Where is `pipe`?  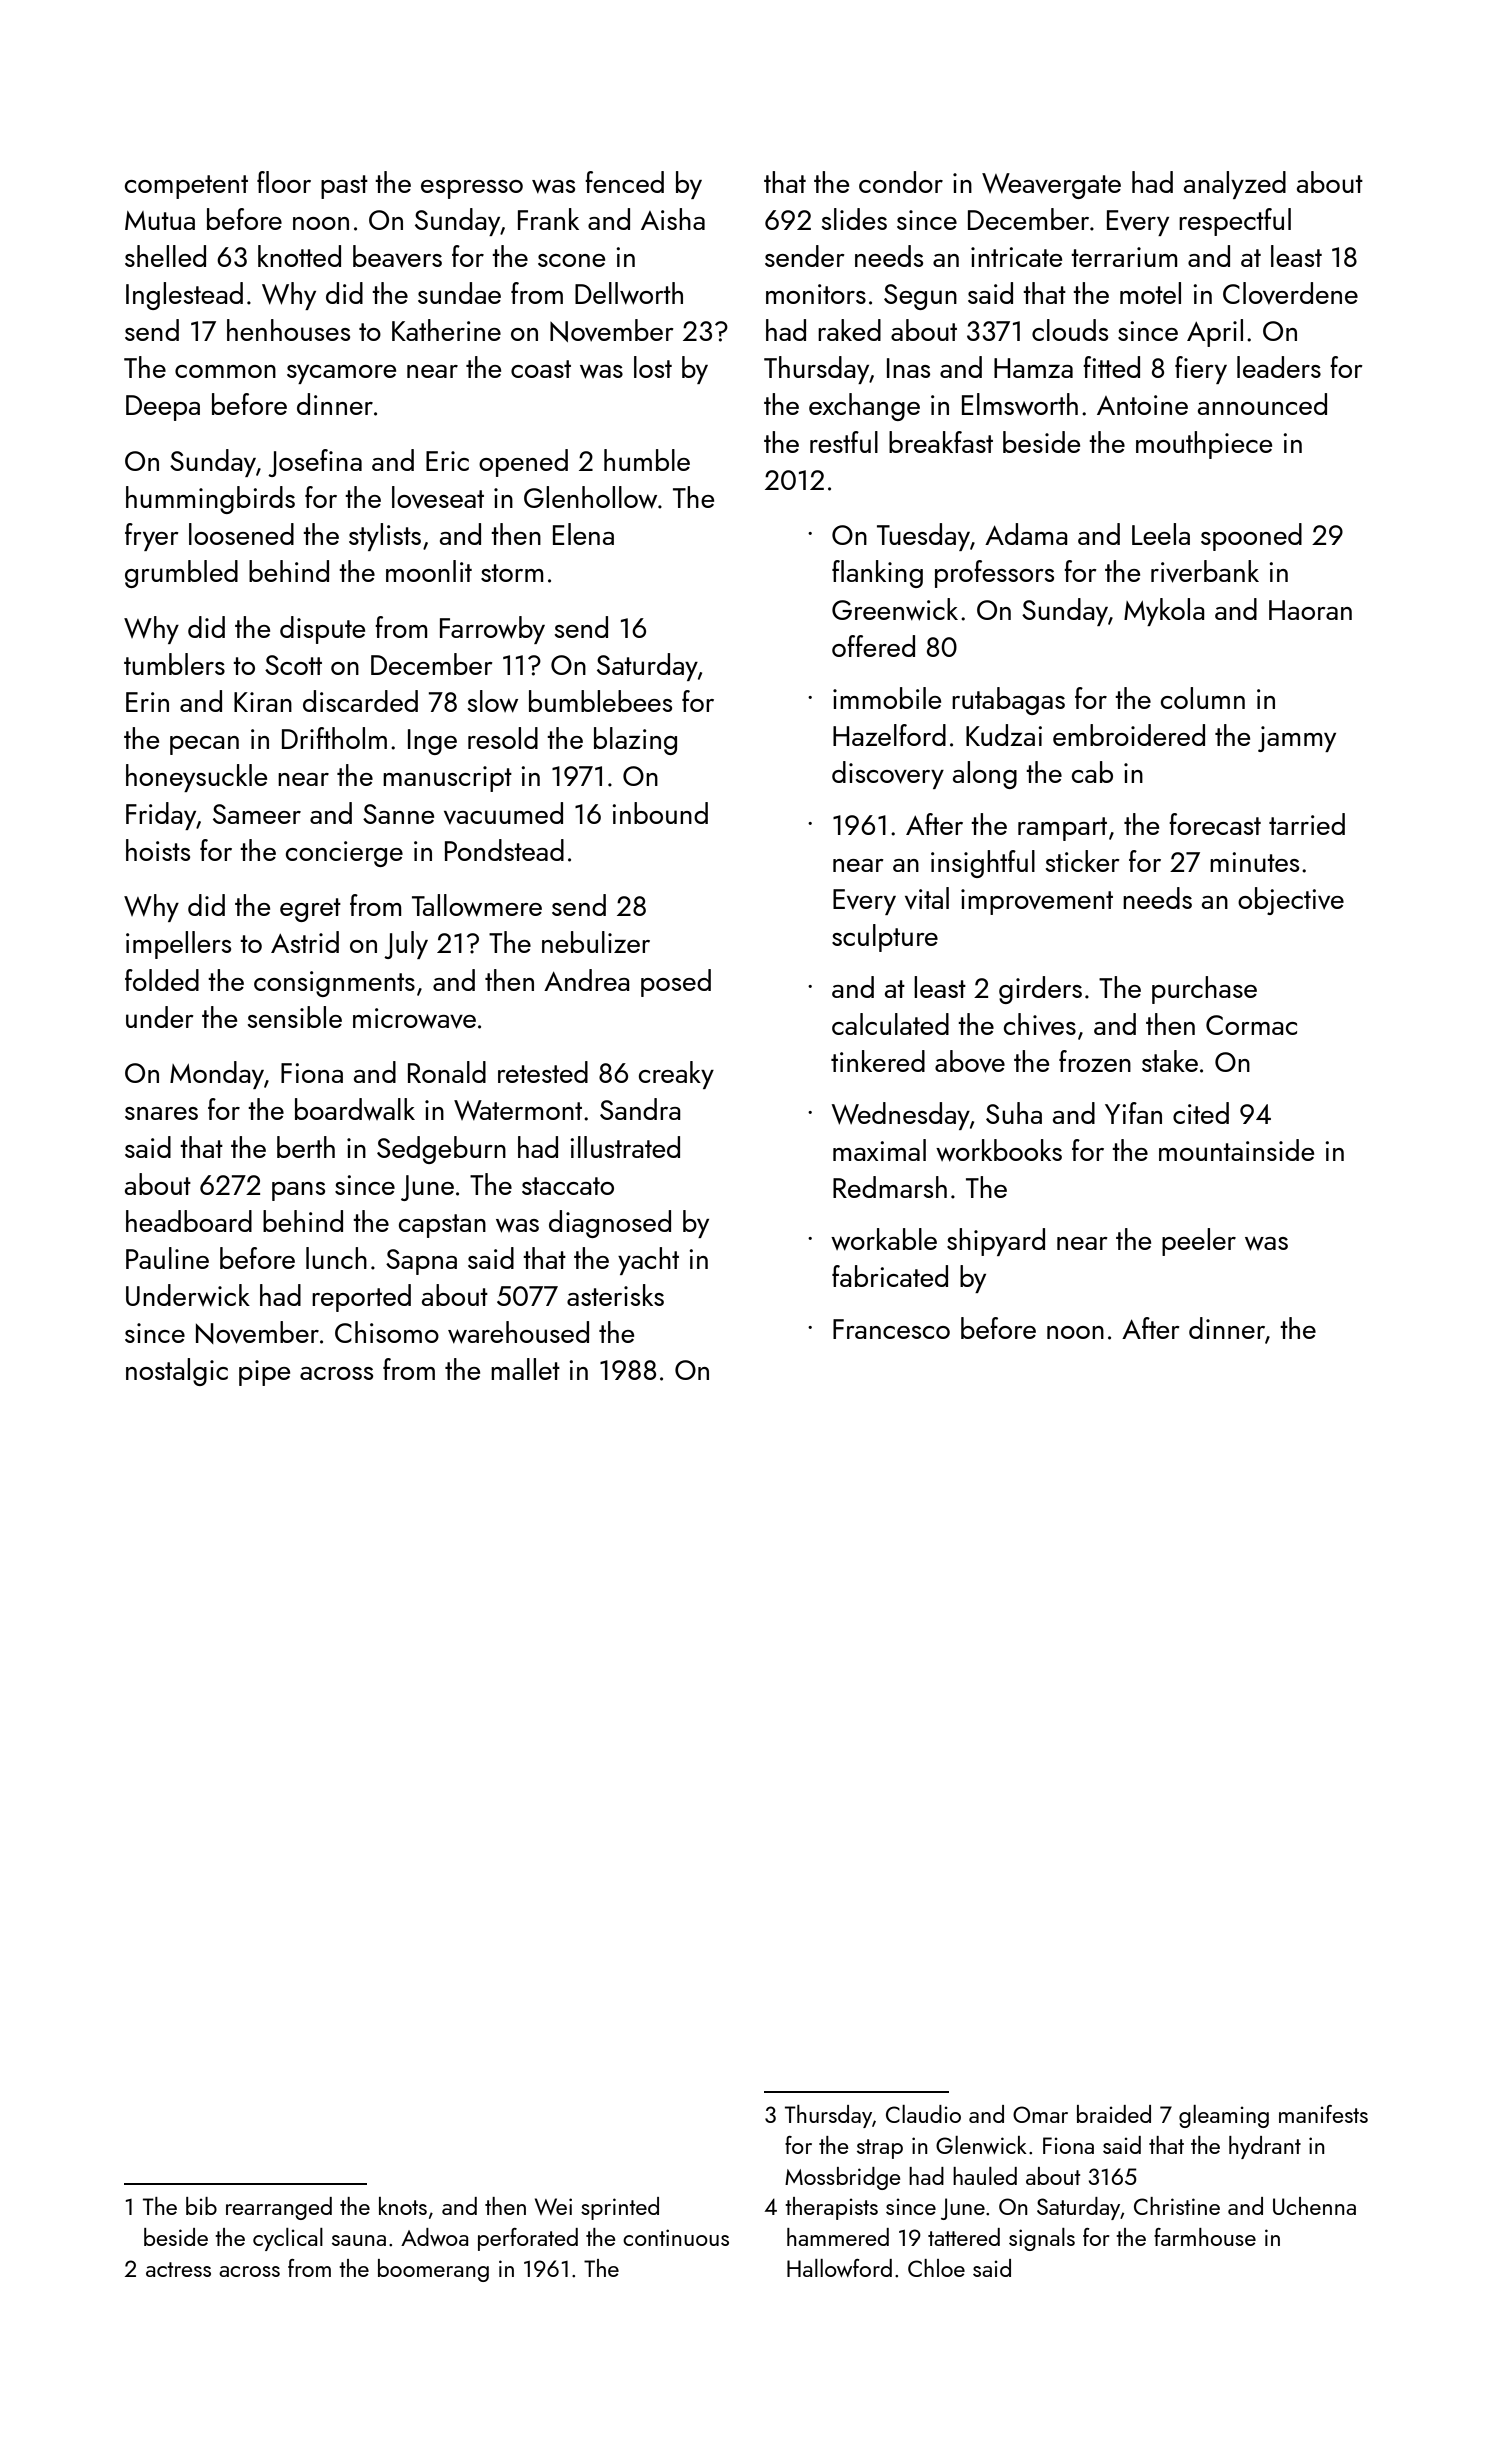
pipe is located at coordinates (264, 1373).
